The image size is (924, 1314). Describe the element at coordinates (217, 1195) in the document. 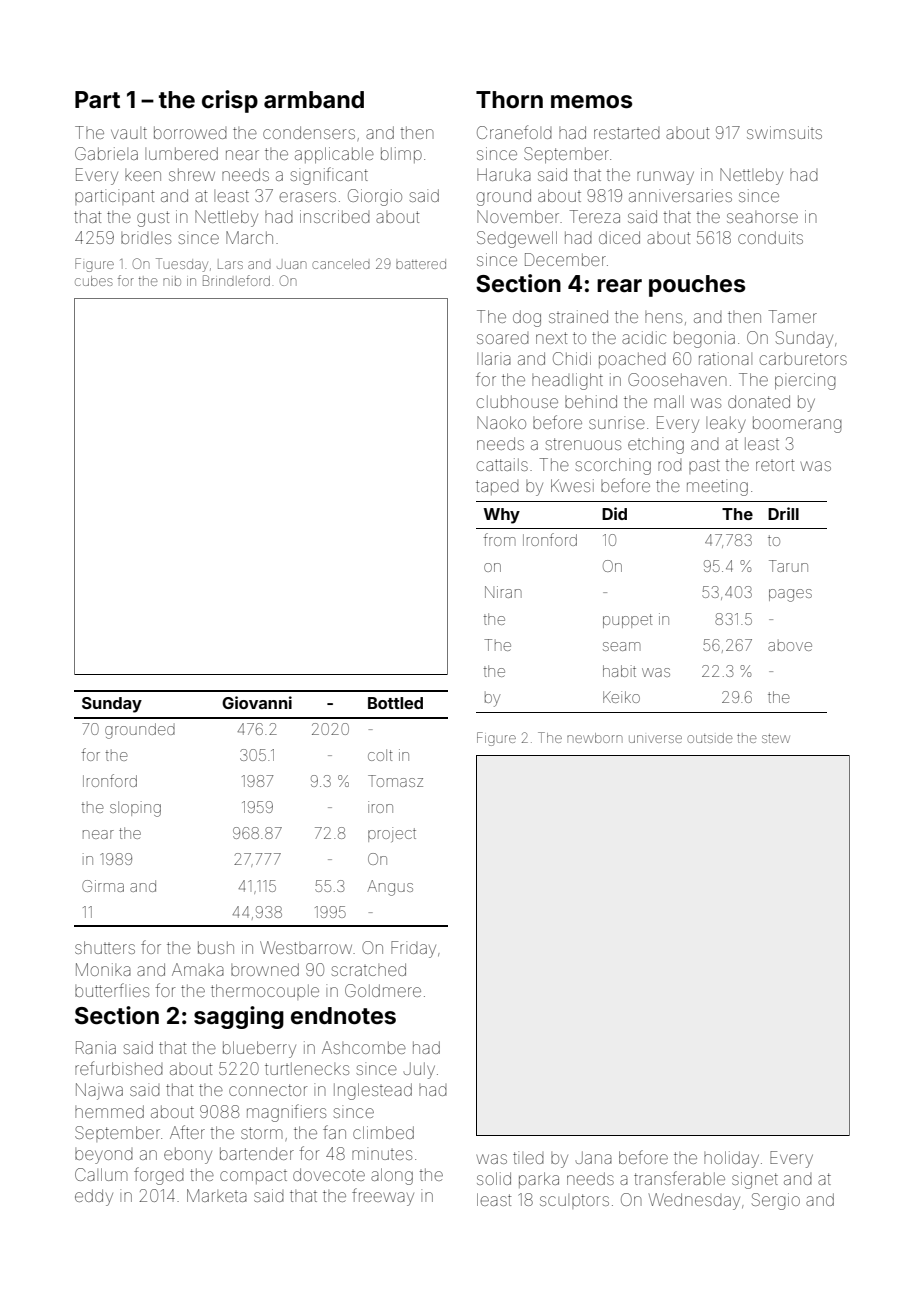

I see `Marketa` at that location.
